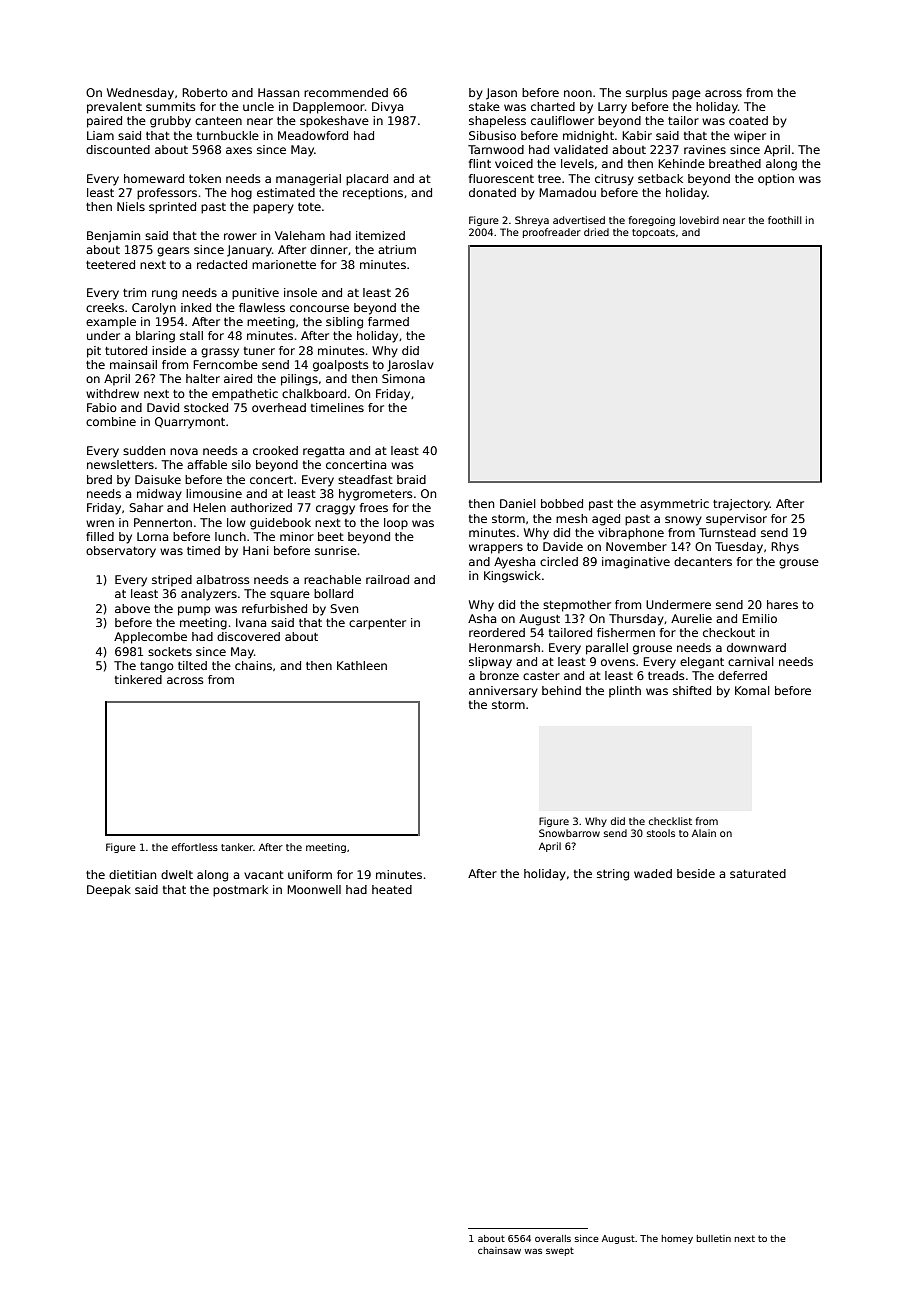 The width and height of the screenshot is (908, 1316). I want to click on heated, so click(392, 889).
